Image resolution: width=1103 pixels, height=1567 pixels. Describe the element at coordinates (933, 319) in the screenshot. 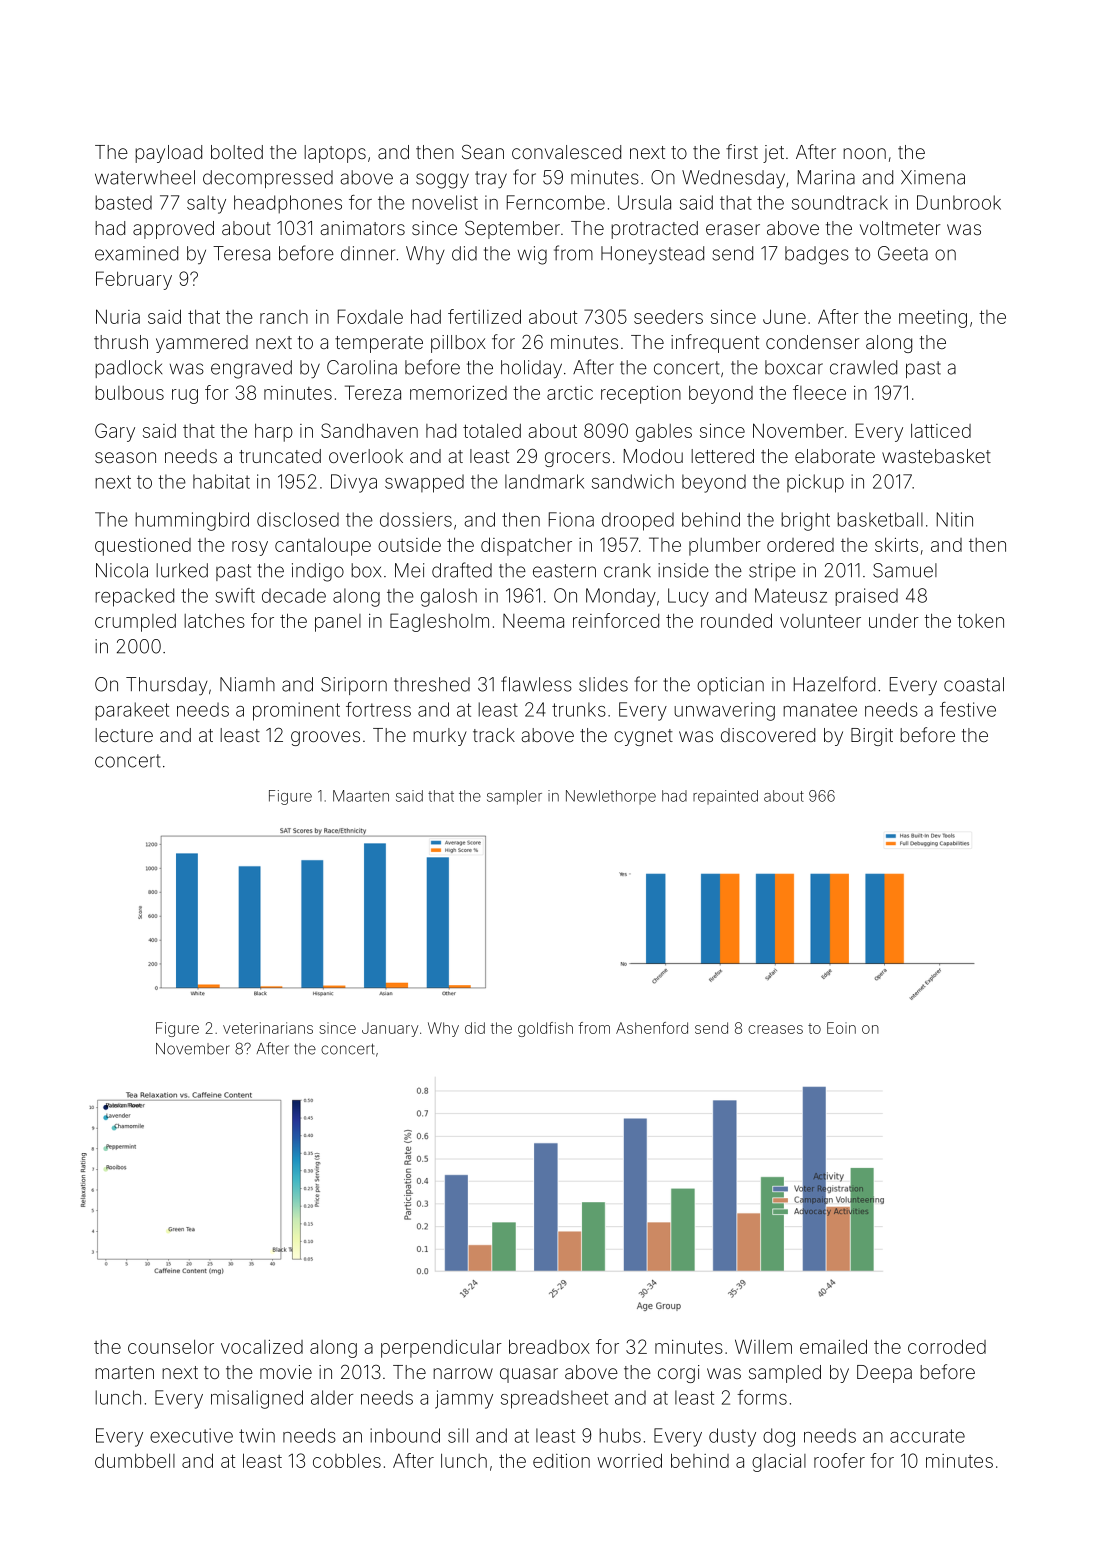

I see `meeting` at that location.
